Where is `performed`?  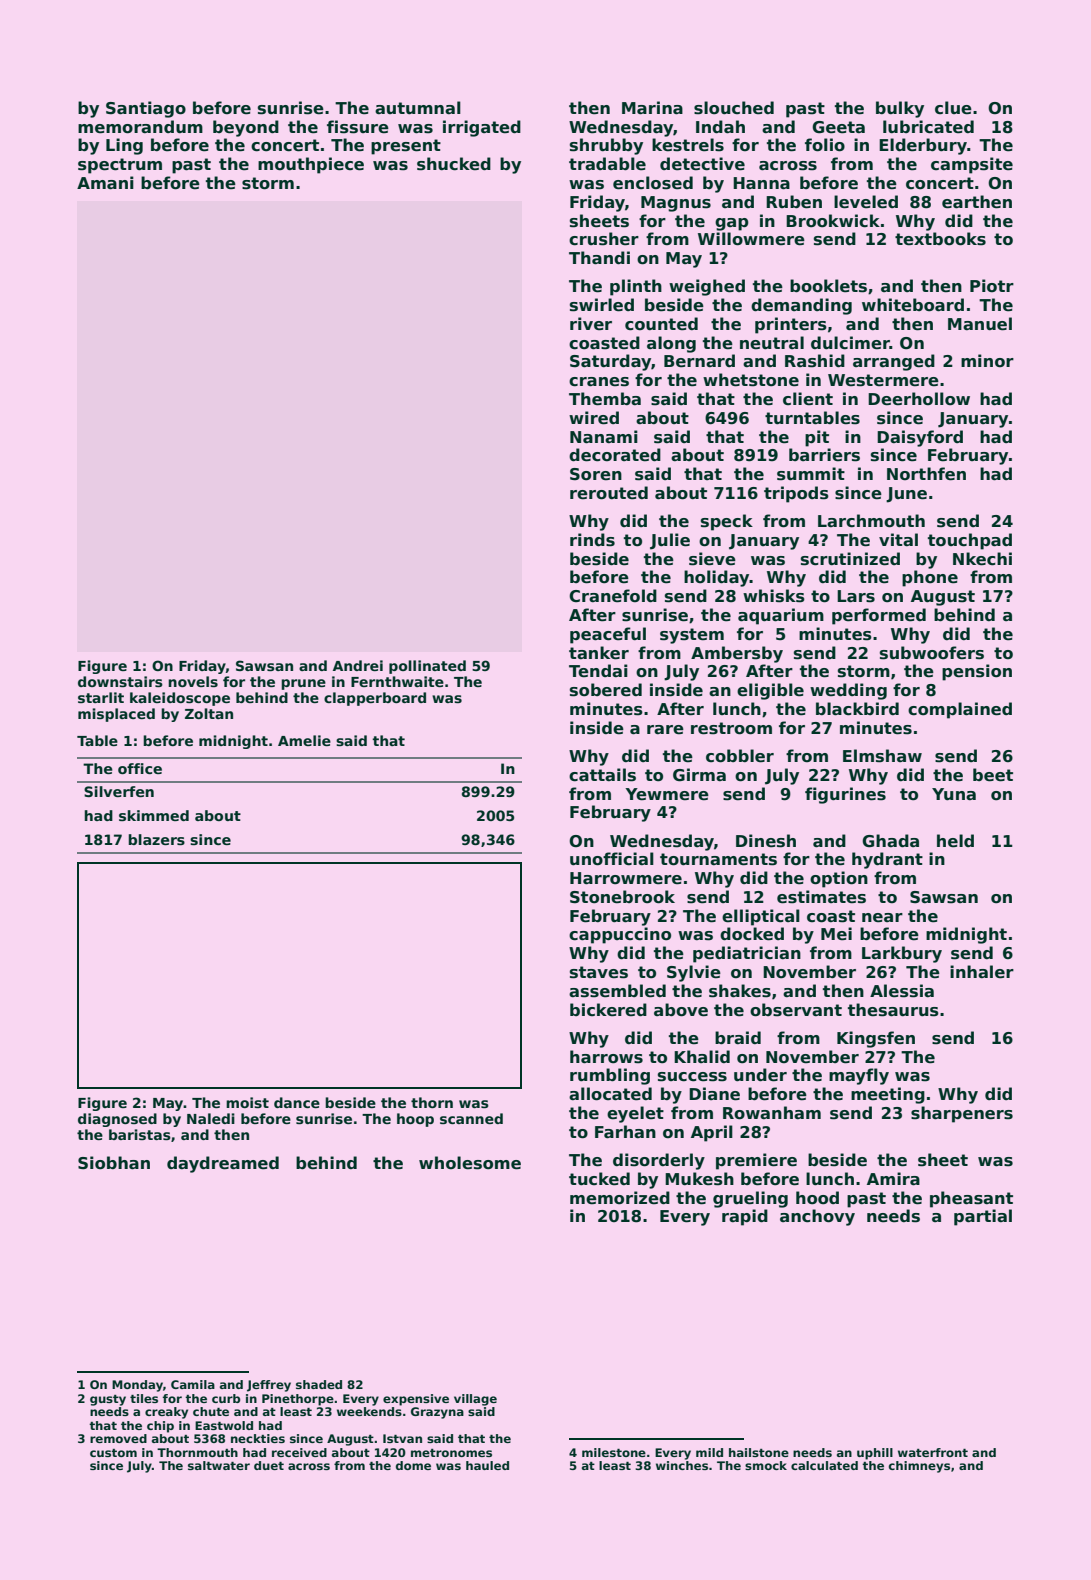
performed is located at coordinates (879, 616).
